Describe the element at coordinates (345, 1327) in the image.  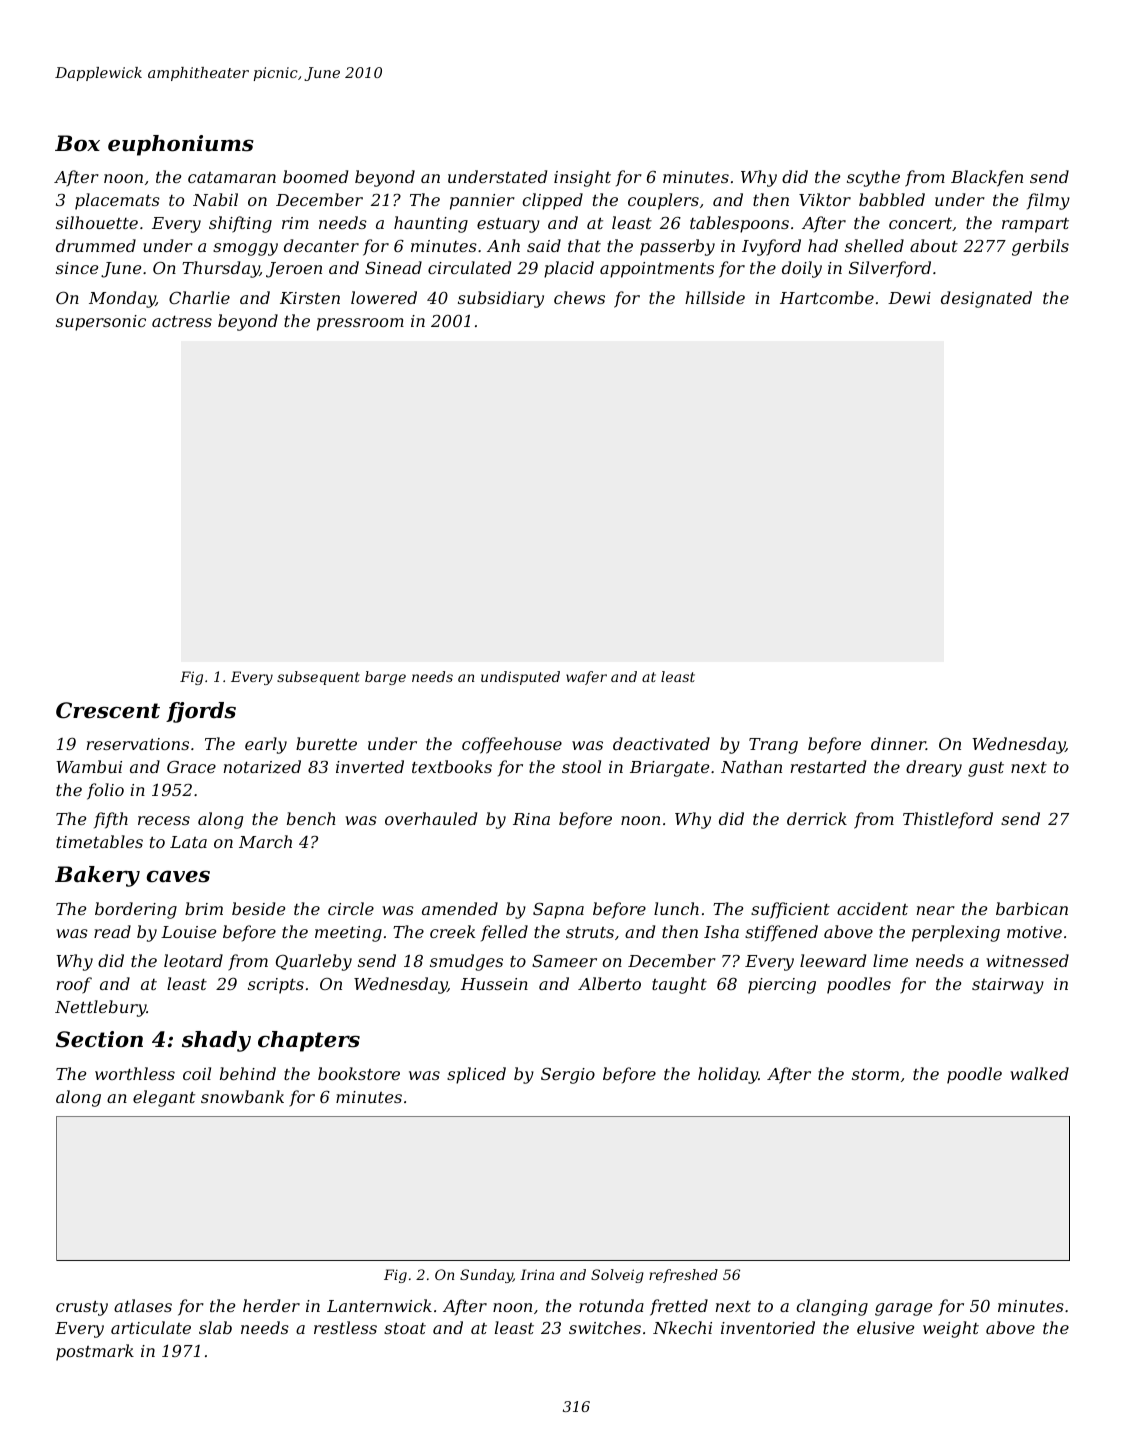
I see `restless` at that location.
